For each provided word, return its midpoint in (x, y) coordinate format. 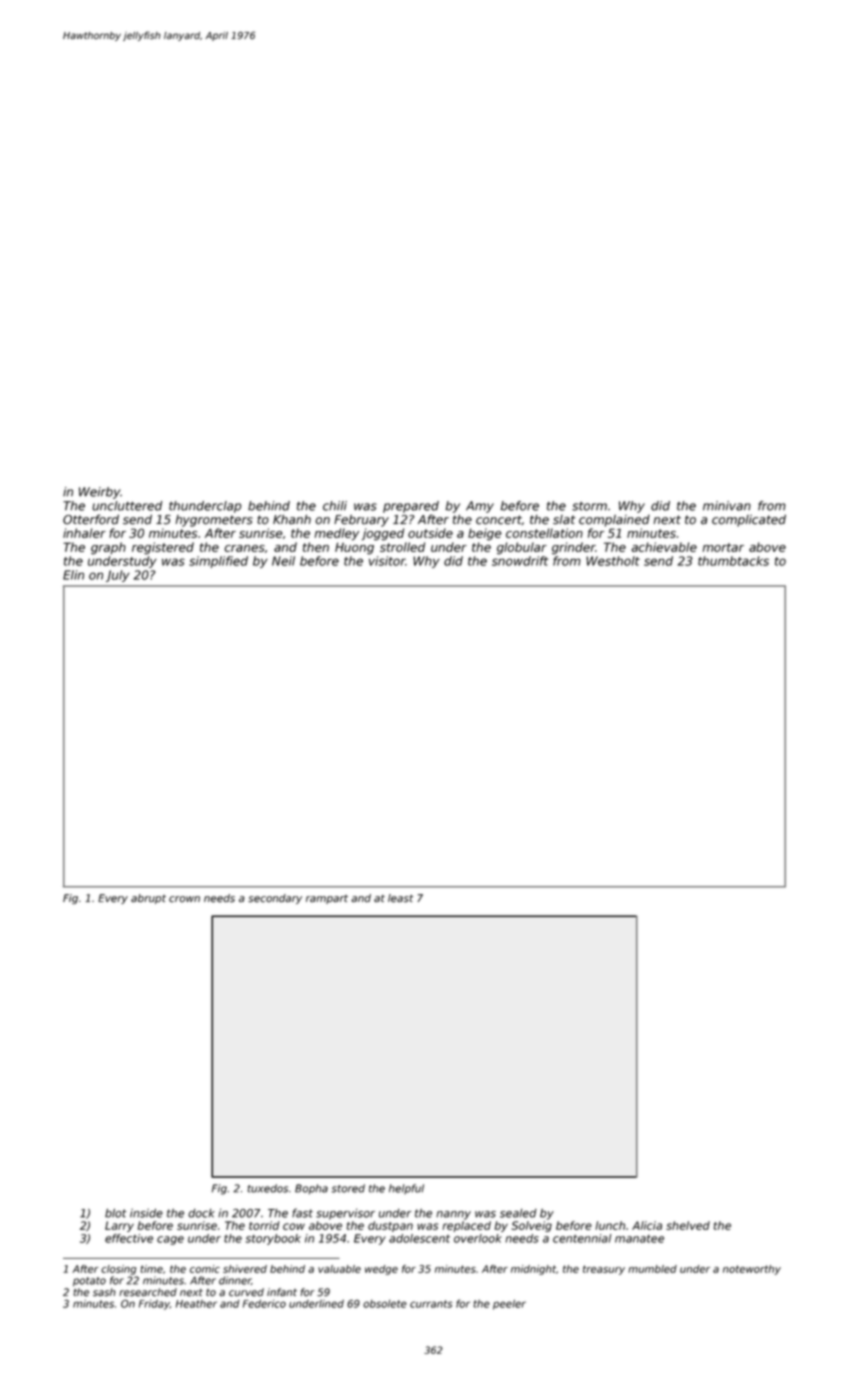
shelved (688, 1225)
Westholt (613, 561)
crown (184, 899)
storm (589, 506)
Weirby (99, 493)
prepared (411, 507)
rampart (327, 899)
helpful (406, 1189)
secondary (275, 899)
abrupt (148, 899)
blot (116, 1213)
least (400, 898)
